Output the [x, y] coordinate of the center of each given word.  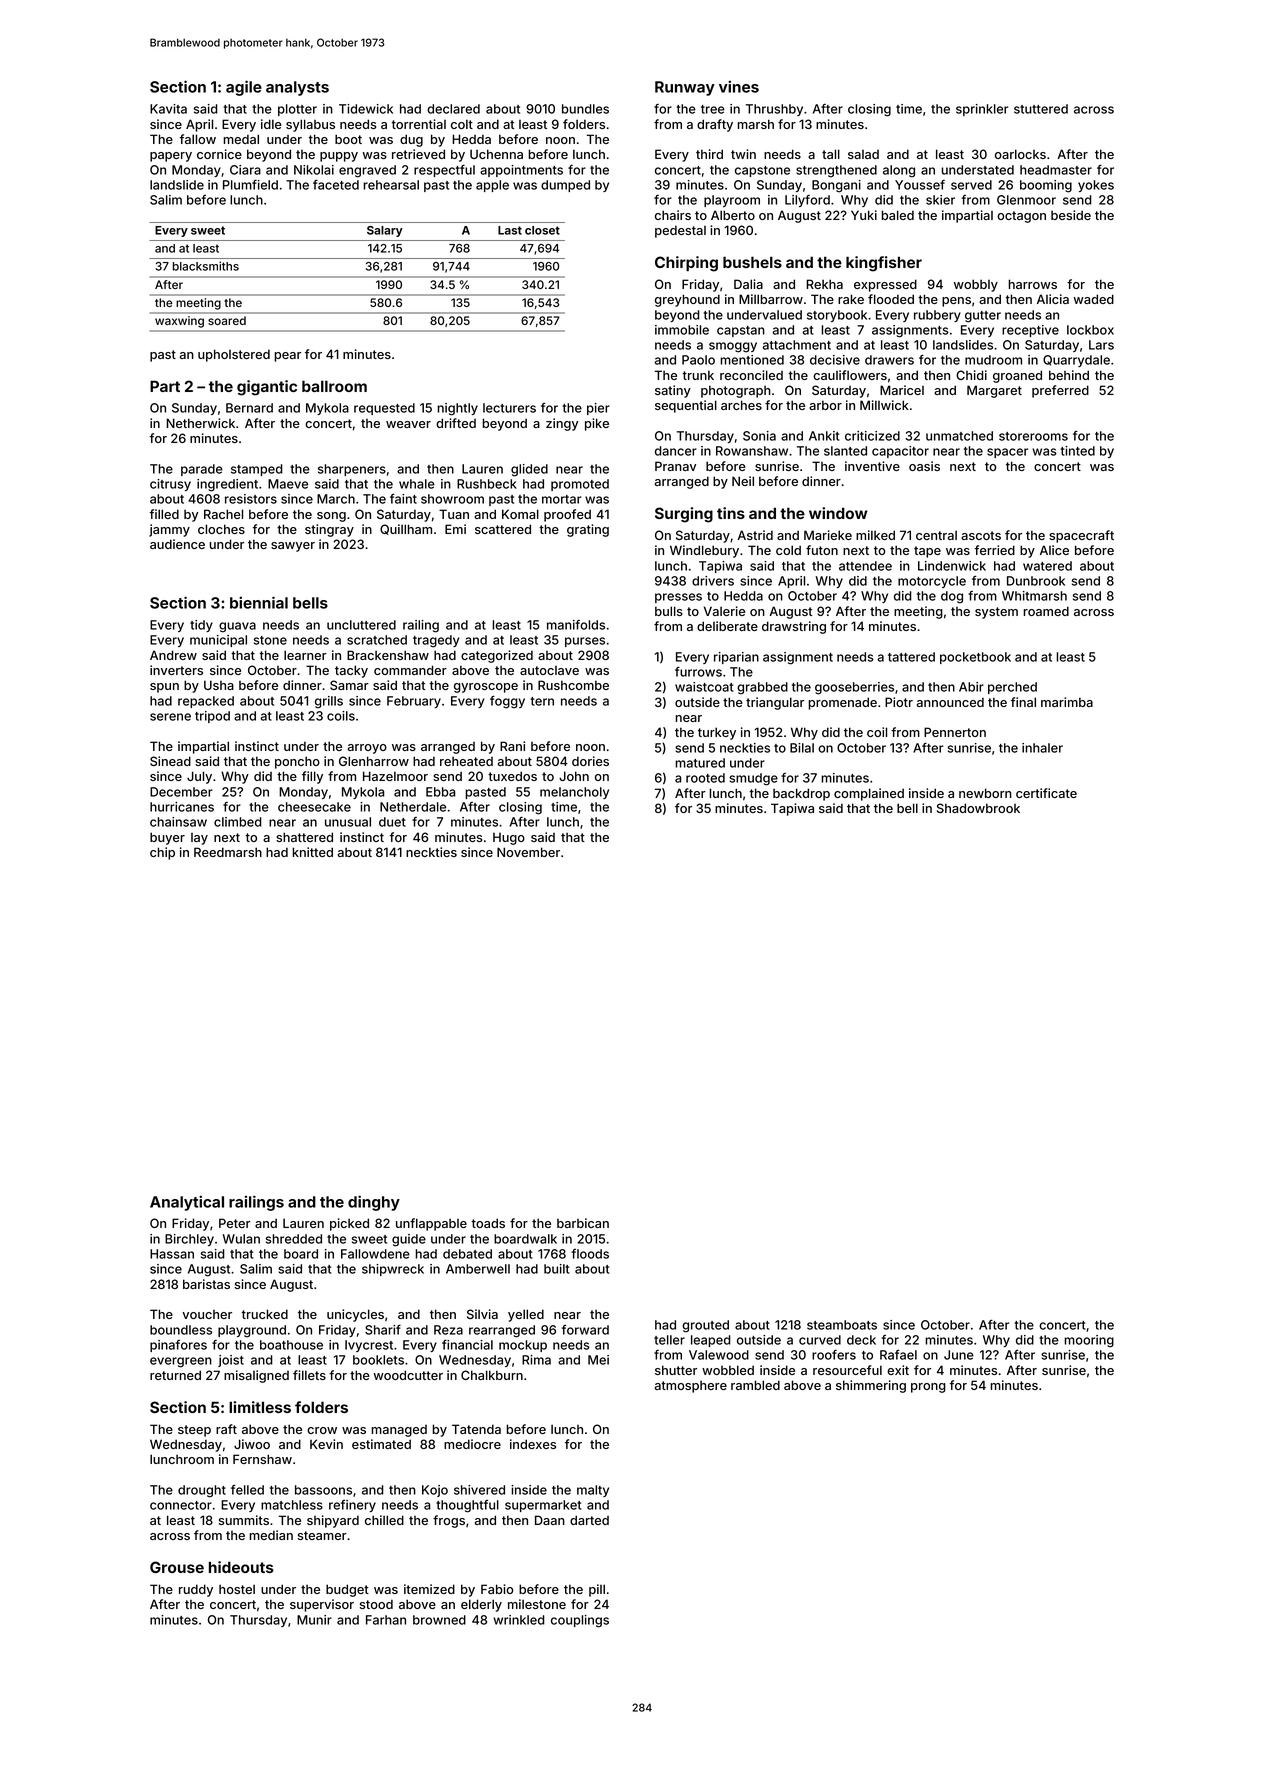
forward [585, 1330]
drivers [713, 581]
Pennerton [955, 732]
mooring [1089, 1341]
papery [171, 157]
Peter [234, 1223]
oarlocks [1020, 154]
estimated [381, 1444]
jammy [169, 530]
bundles [585, 109]
